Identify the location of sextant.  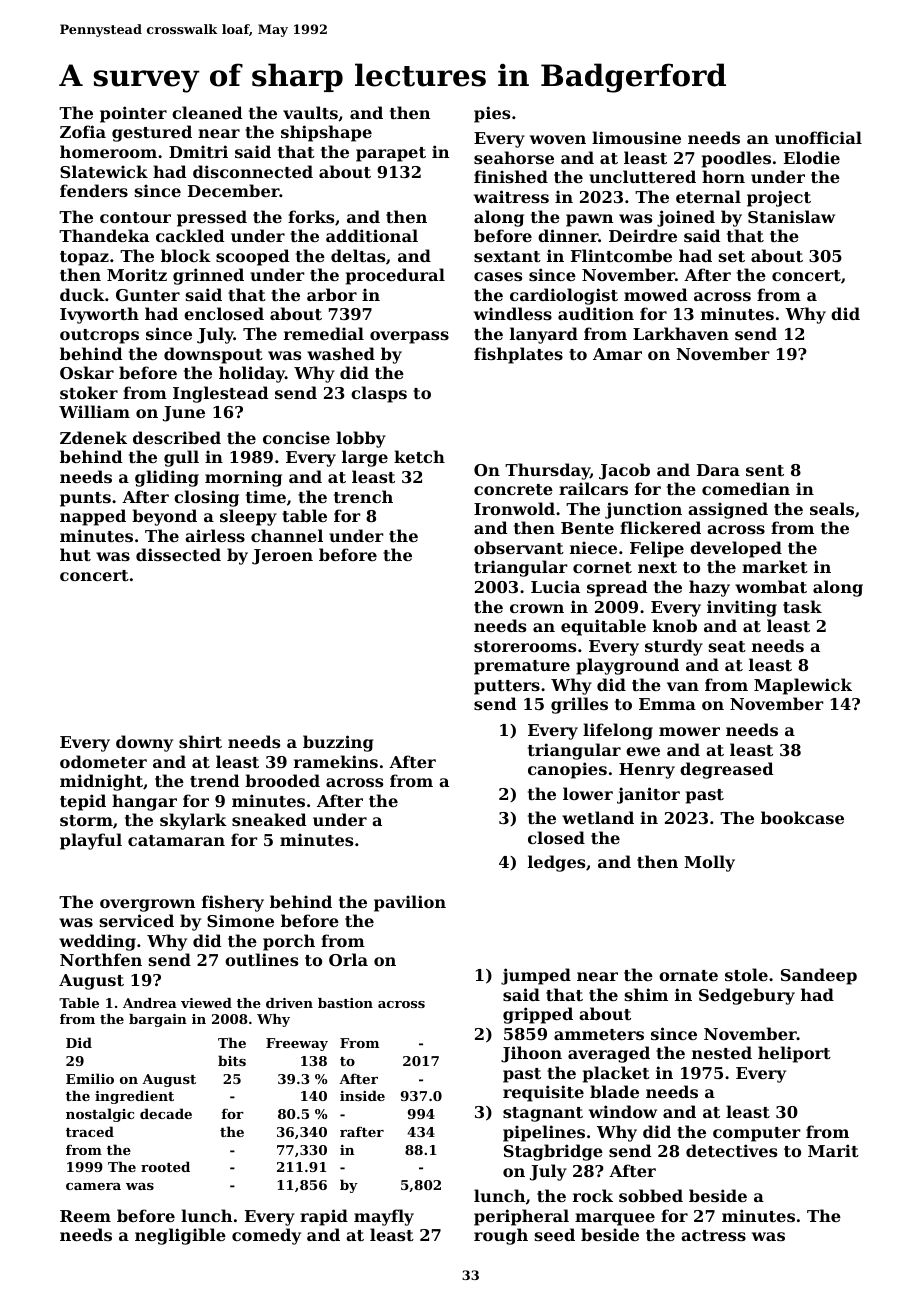
(507, 256).
